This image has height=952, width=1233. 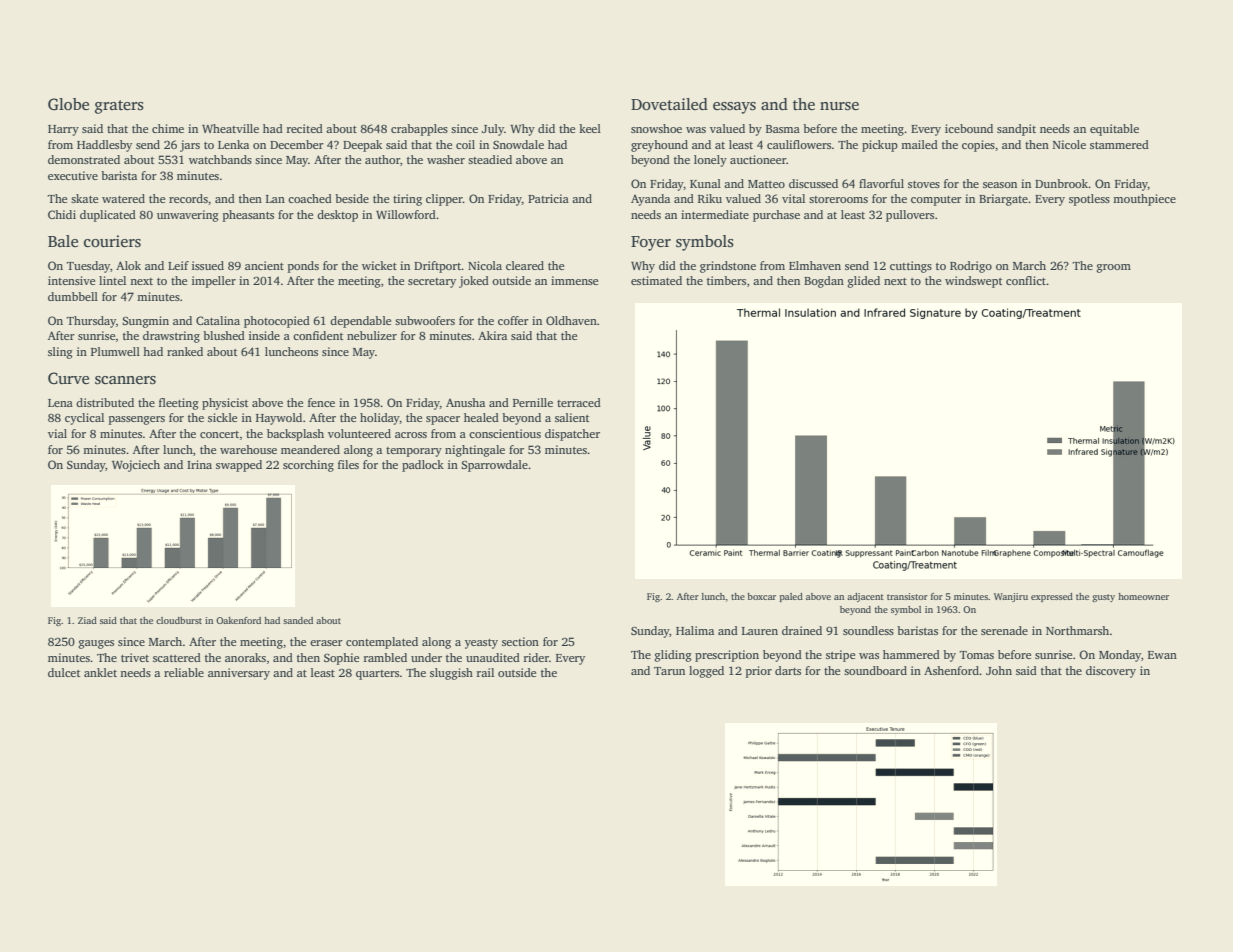 What do you see at coordinates (572, 417) in the image?
I see `salient` at bounding box center [572, 417].
